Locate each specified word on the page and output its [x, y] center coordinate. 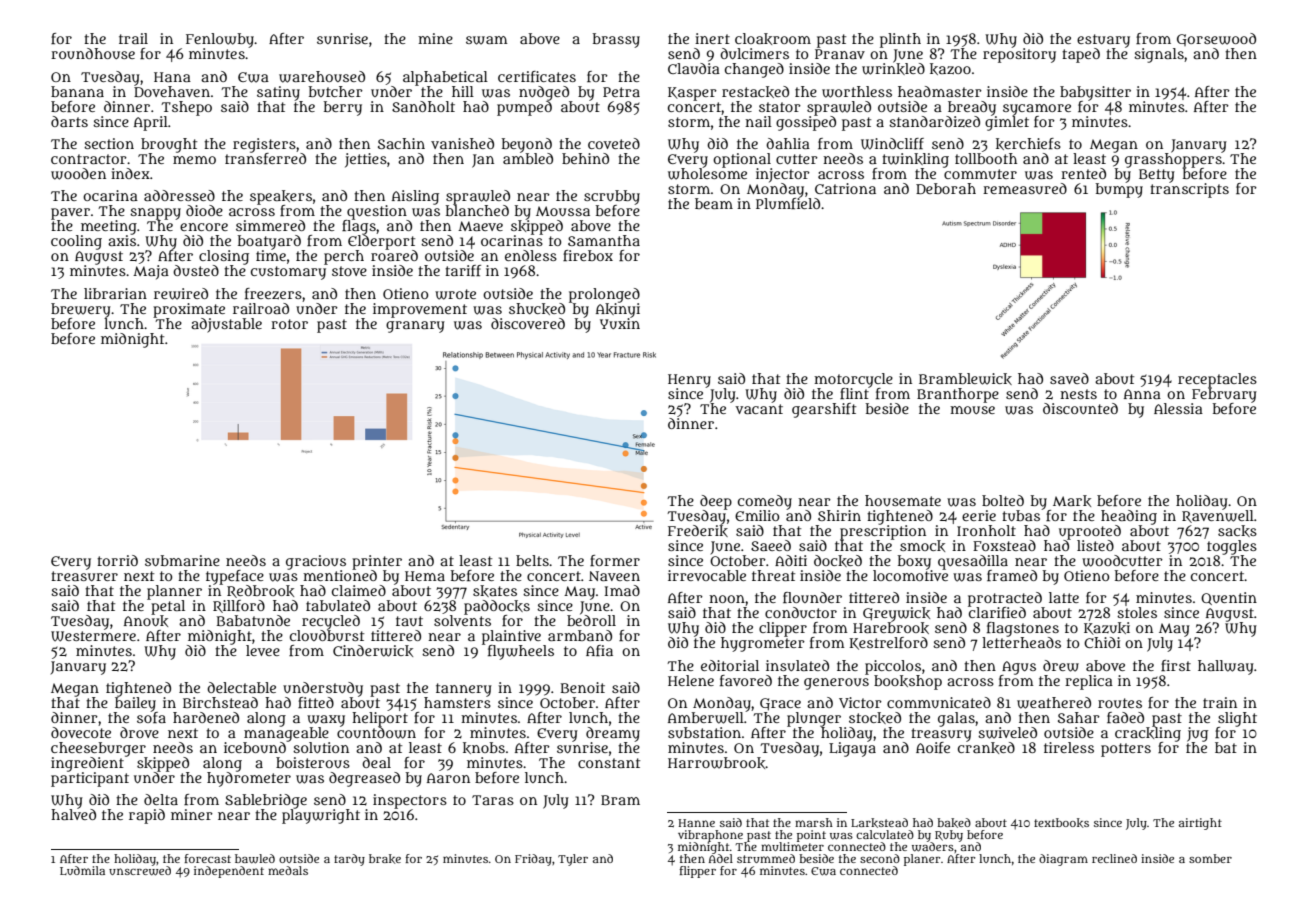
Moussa [563, 211]
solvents [462, 620]
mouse [972, 410]
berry [343, 108]
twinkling [915, 160]
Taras [493, 800]
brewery [81, 310]
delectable [241, 687]
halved [73, 814]
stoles [1137, 612]
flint [854, 393]
